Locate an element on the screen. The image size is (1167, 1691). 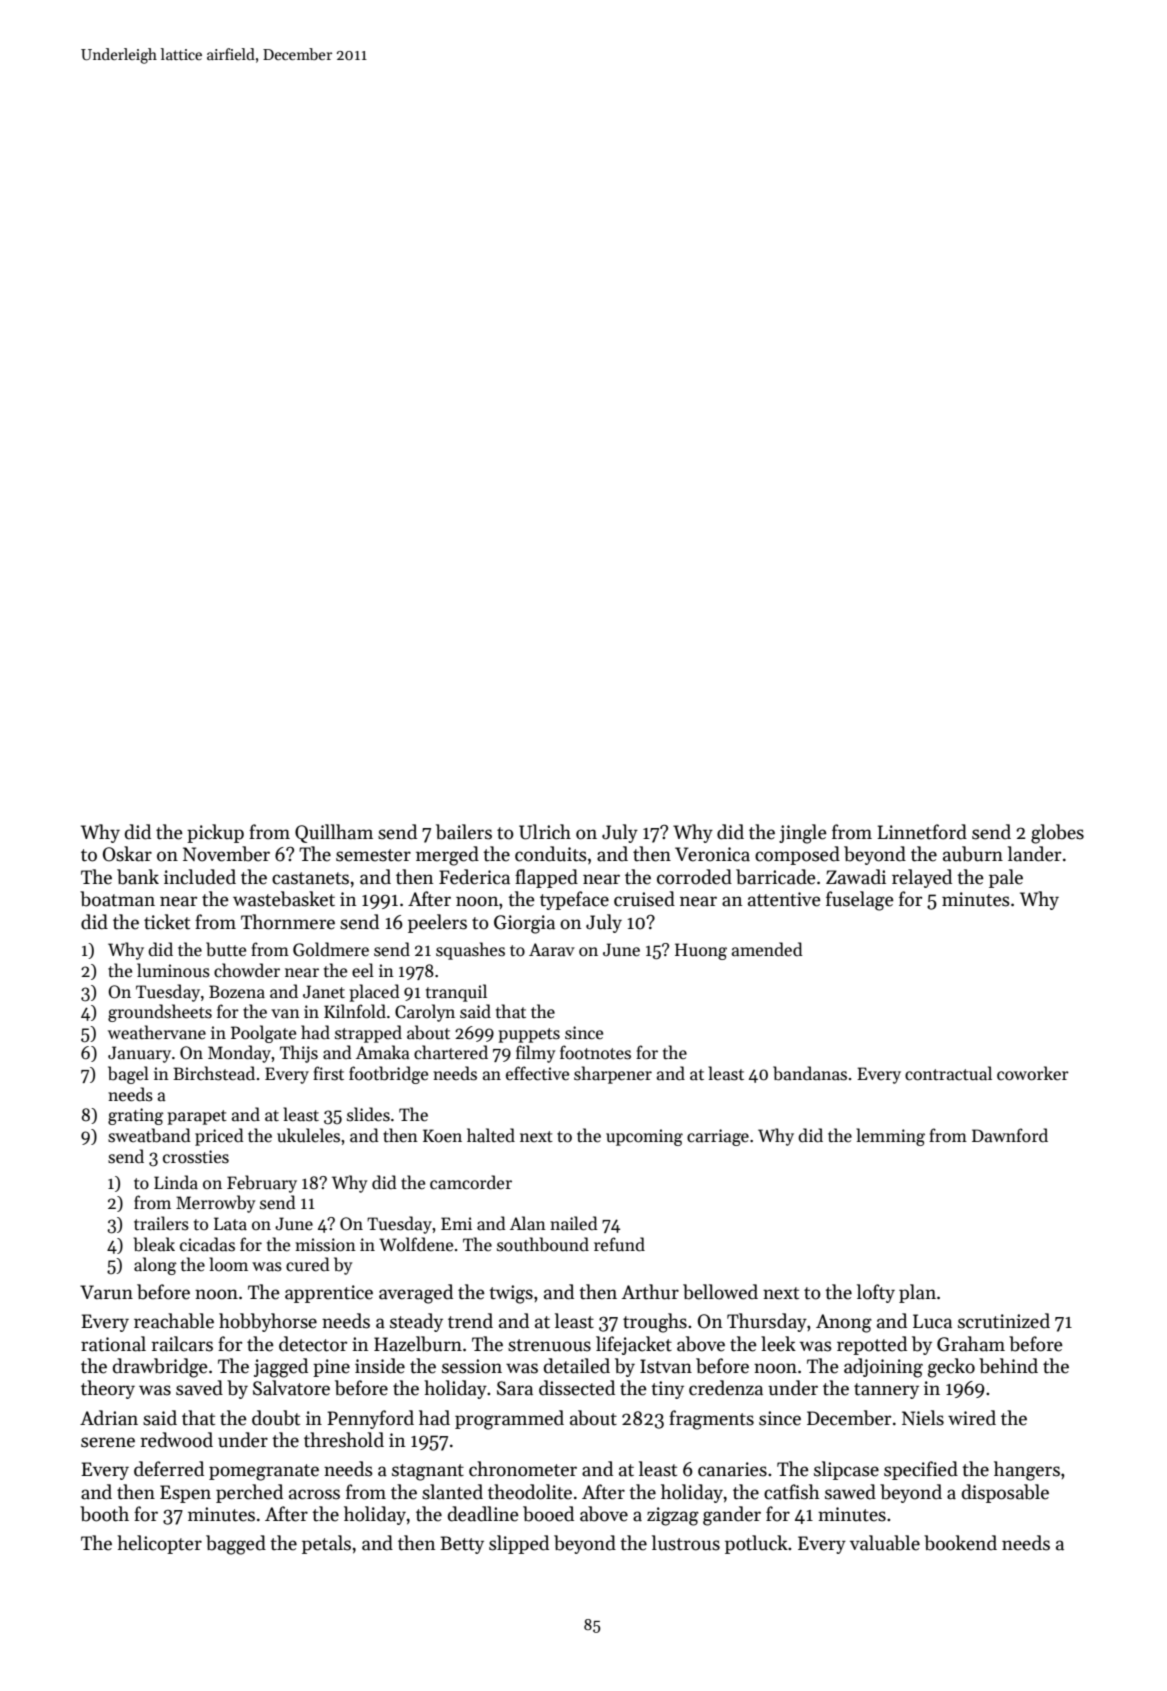
Niels is located at coordinates (923, 1418).
